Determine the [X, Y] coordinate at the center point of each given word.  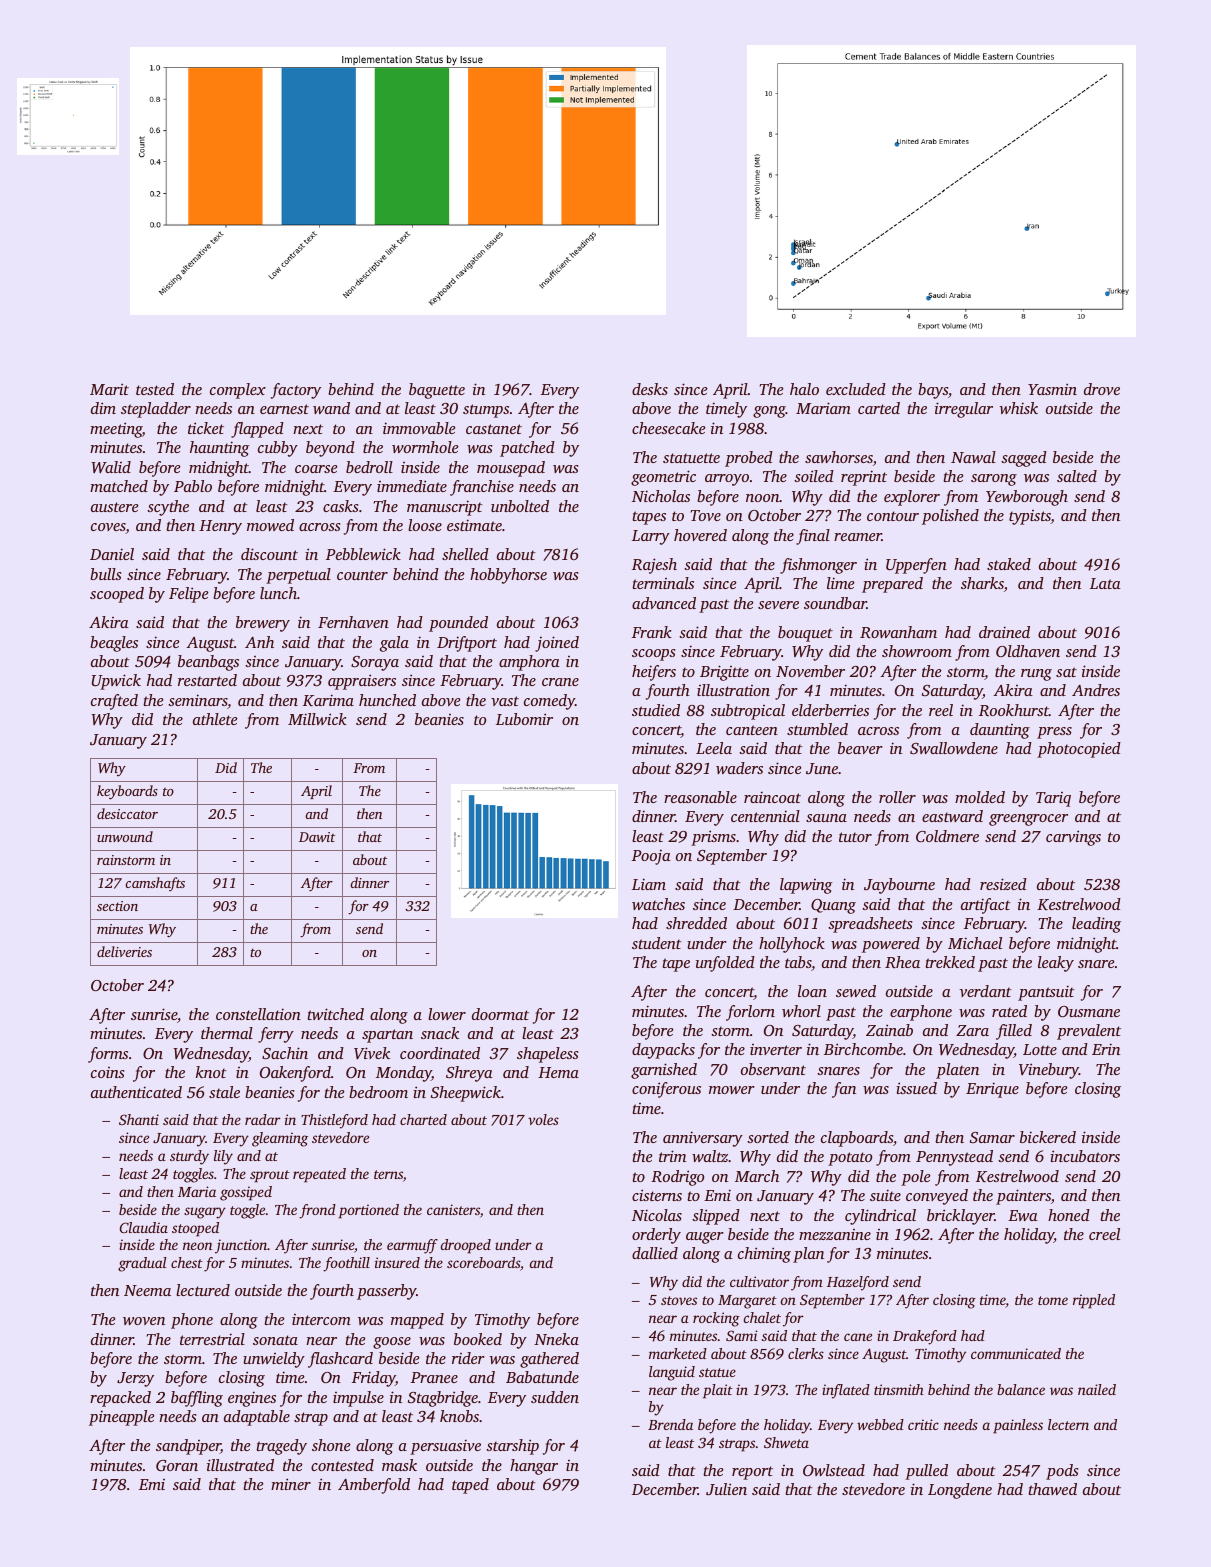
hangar [534, 1467]
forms [108, 1055]
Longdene [960, 1491]
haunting [220, 449]
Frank [652, 632]
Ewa [1023, 1215]
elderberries [830, 710]
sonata [275, 1340]
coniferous [666, 1090]
